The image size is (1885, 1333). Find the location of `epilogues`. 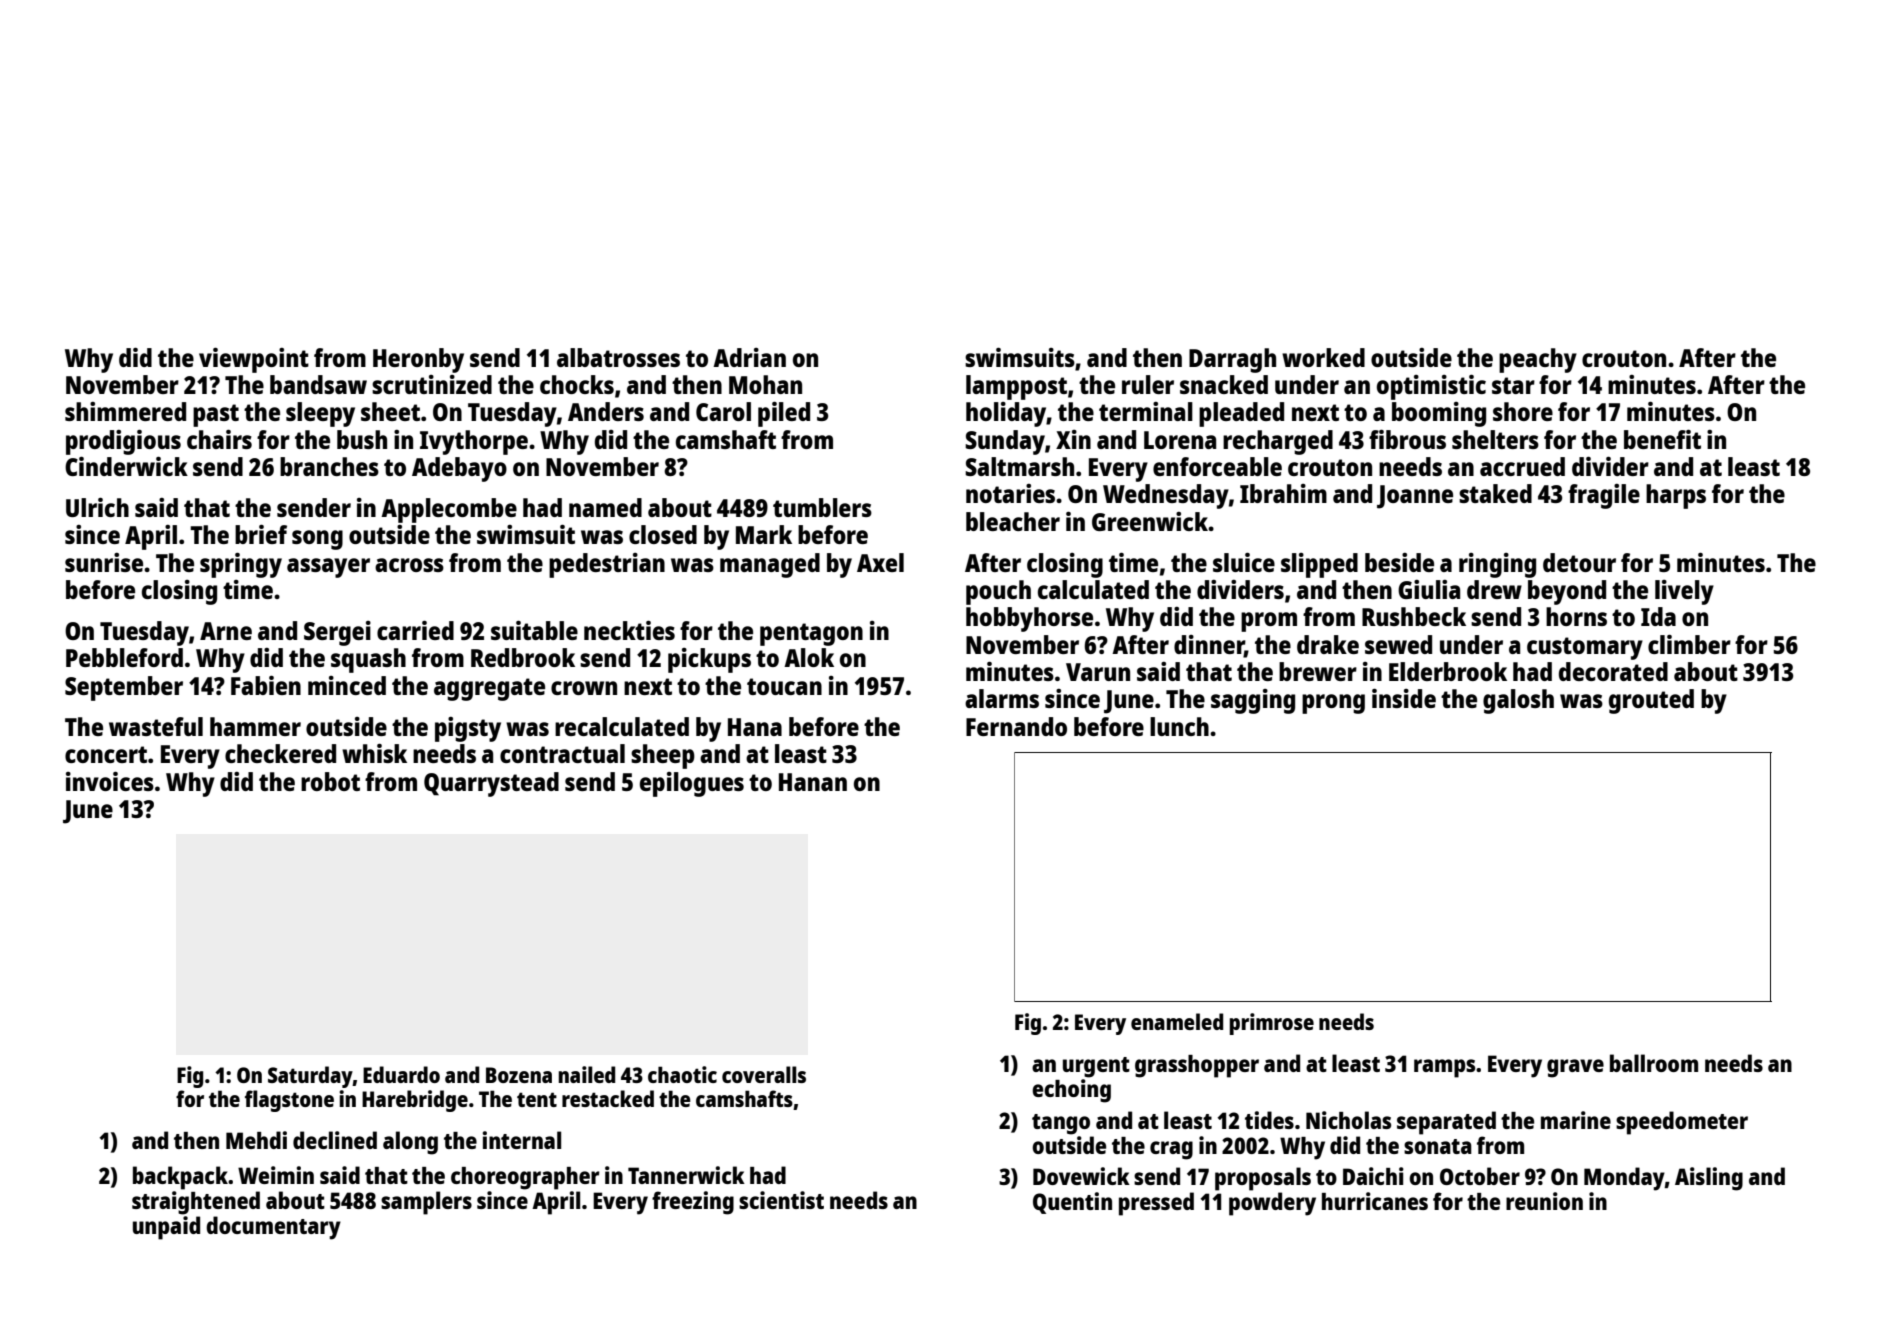

epilogues is located at coordinates (692, 784).
